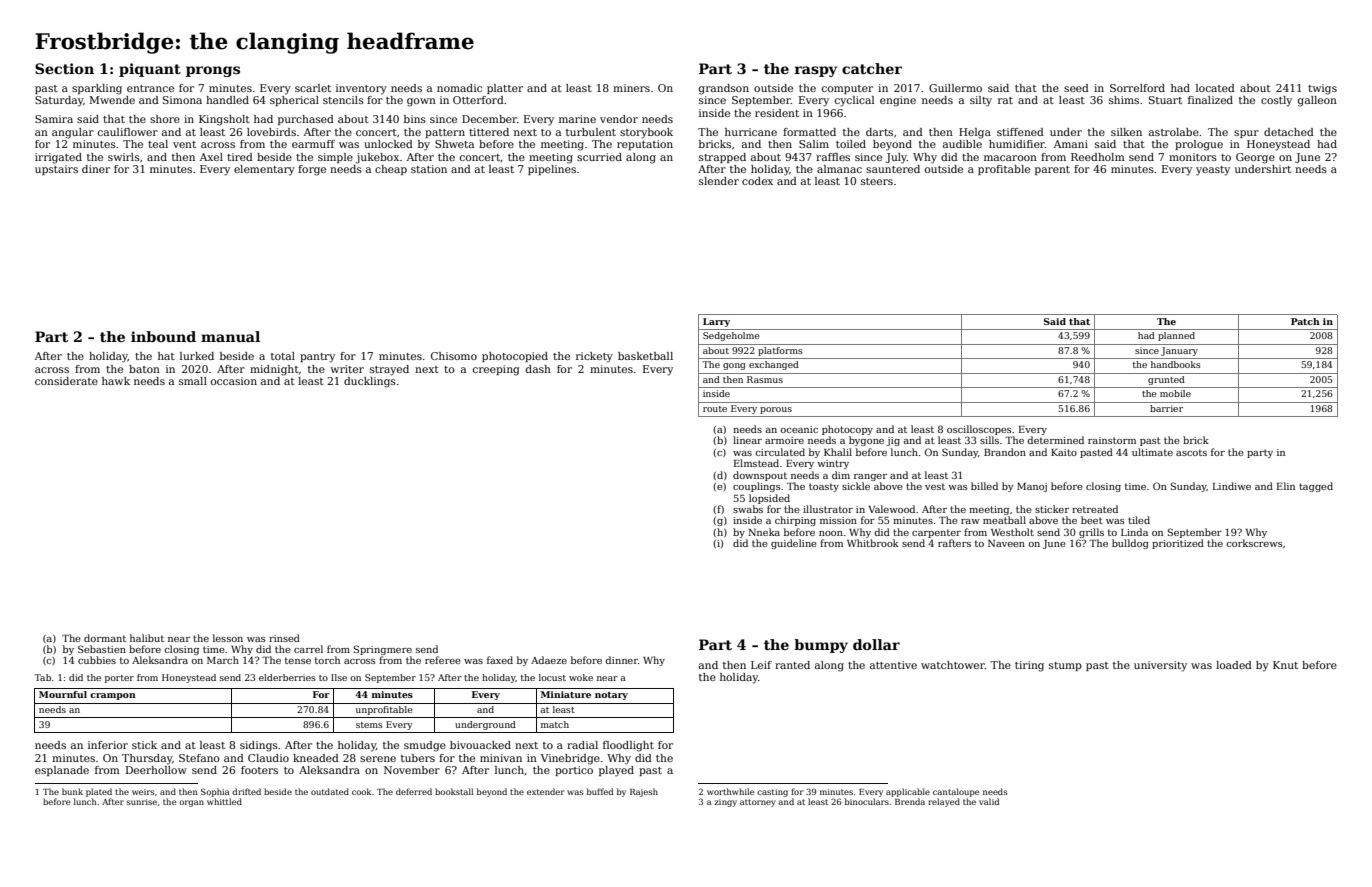 The height and width of the page is (887, 1372). What do you see at coordinates (1322, 89) in the page?
I see `twigs` at bounding box center [1322, 89].
